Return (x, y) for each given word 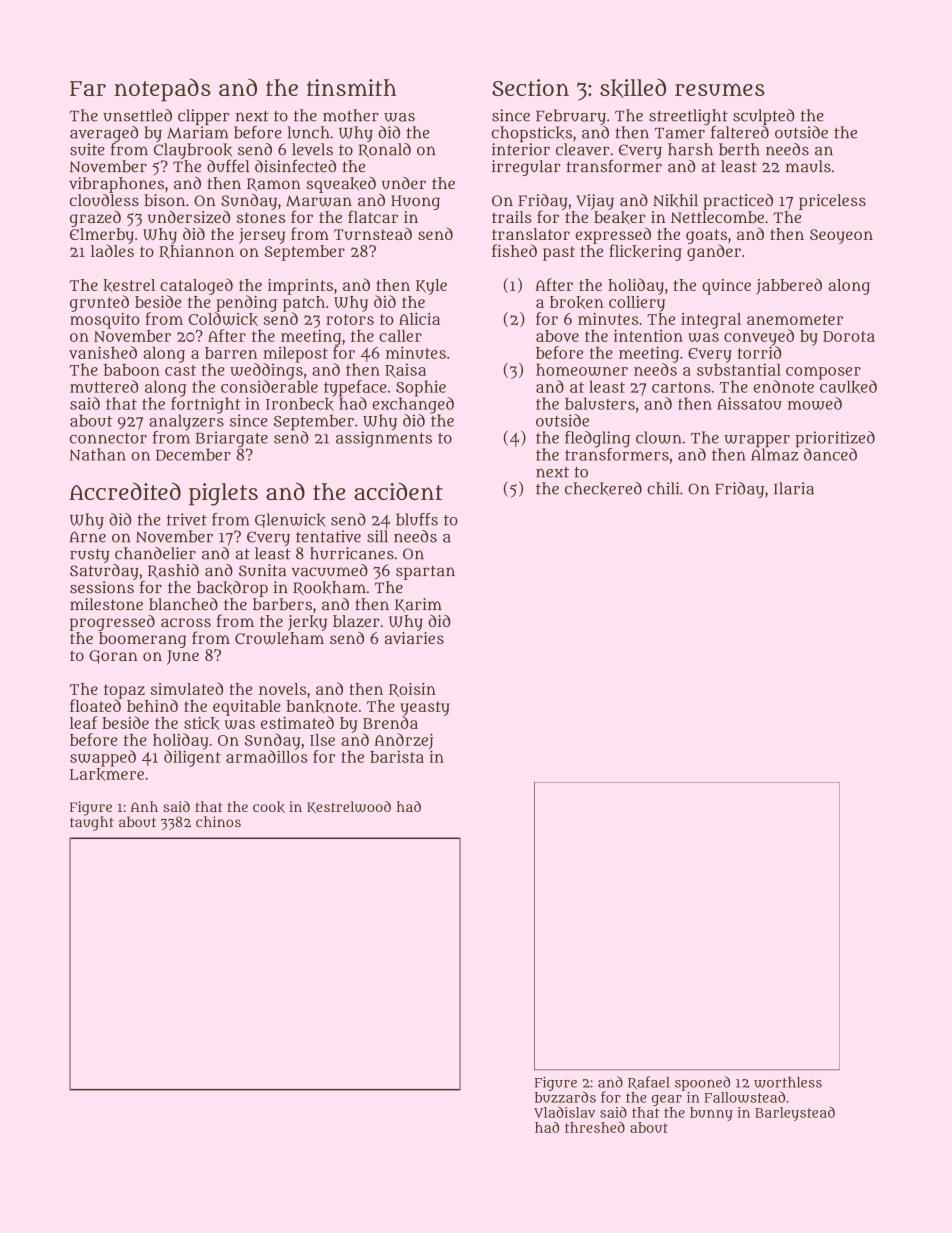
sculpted (763, 117)
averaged (104, 134)
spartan (425, 573)
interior (521, 149)
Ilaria (794, 488)
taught (92, 823)
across (186, 622)
